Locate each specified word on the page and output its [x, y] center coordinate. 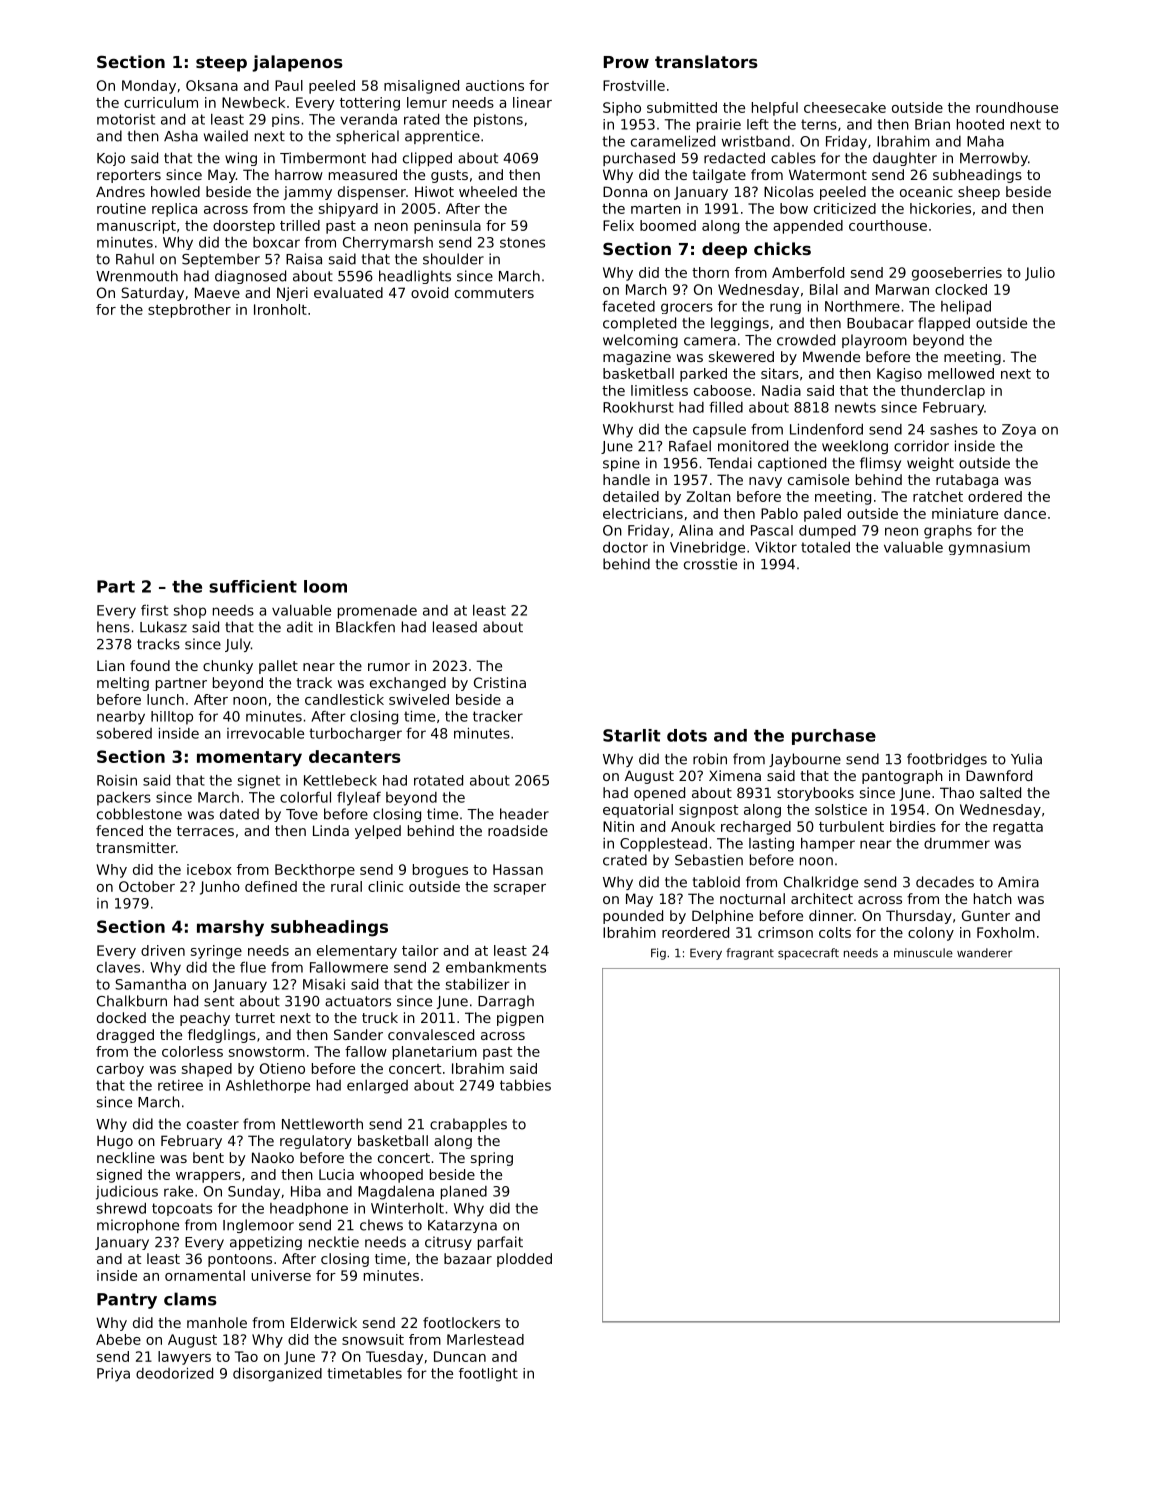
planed [464, 1192]
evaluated [348, 292]
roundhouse [1017, 107]
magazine [637, 358]
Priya [113, 1375]
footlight [488, 1375]
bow [794, 208]
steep [221, 64]
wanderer [984, 953]
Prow [626, 62]
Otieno [282, 1068]
